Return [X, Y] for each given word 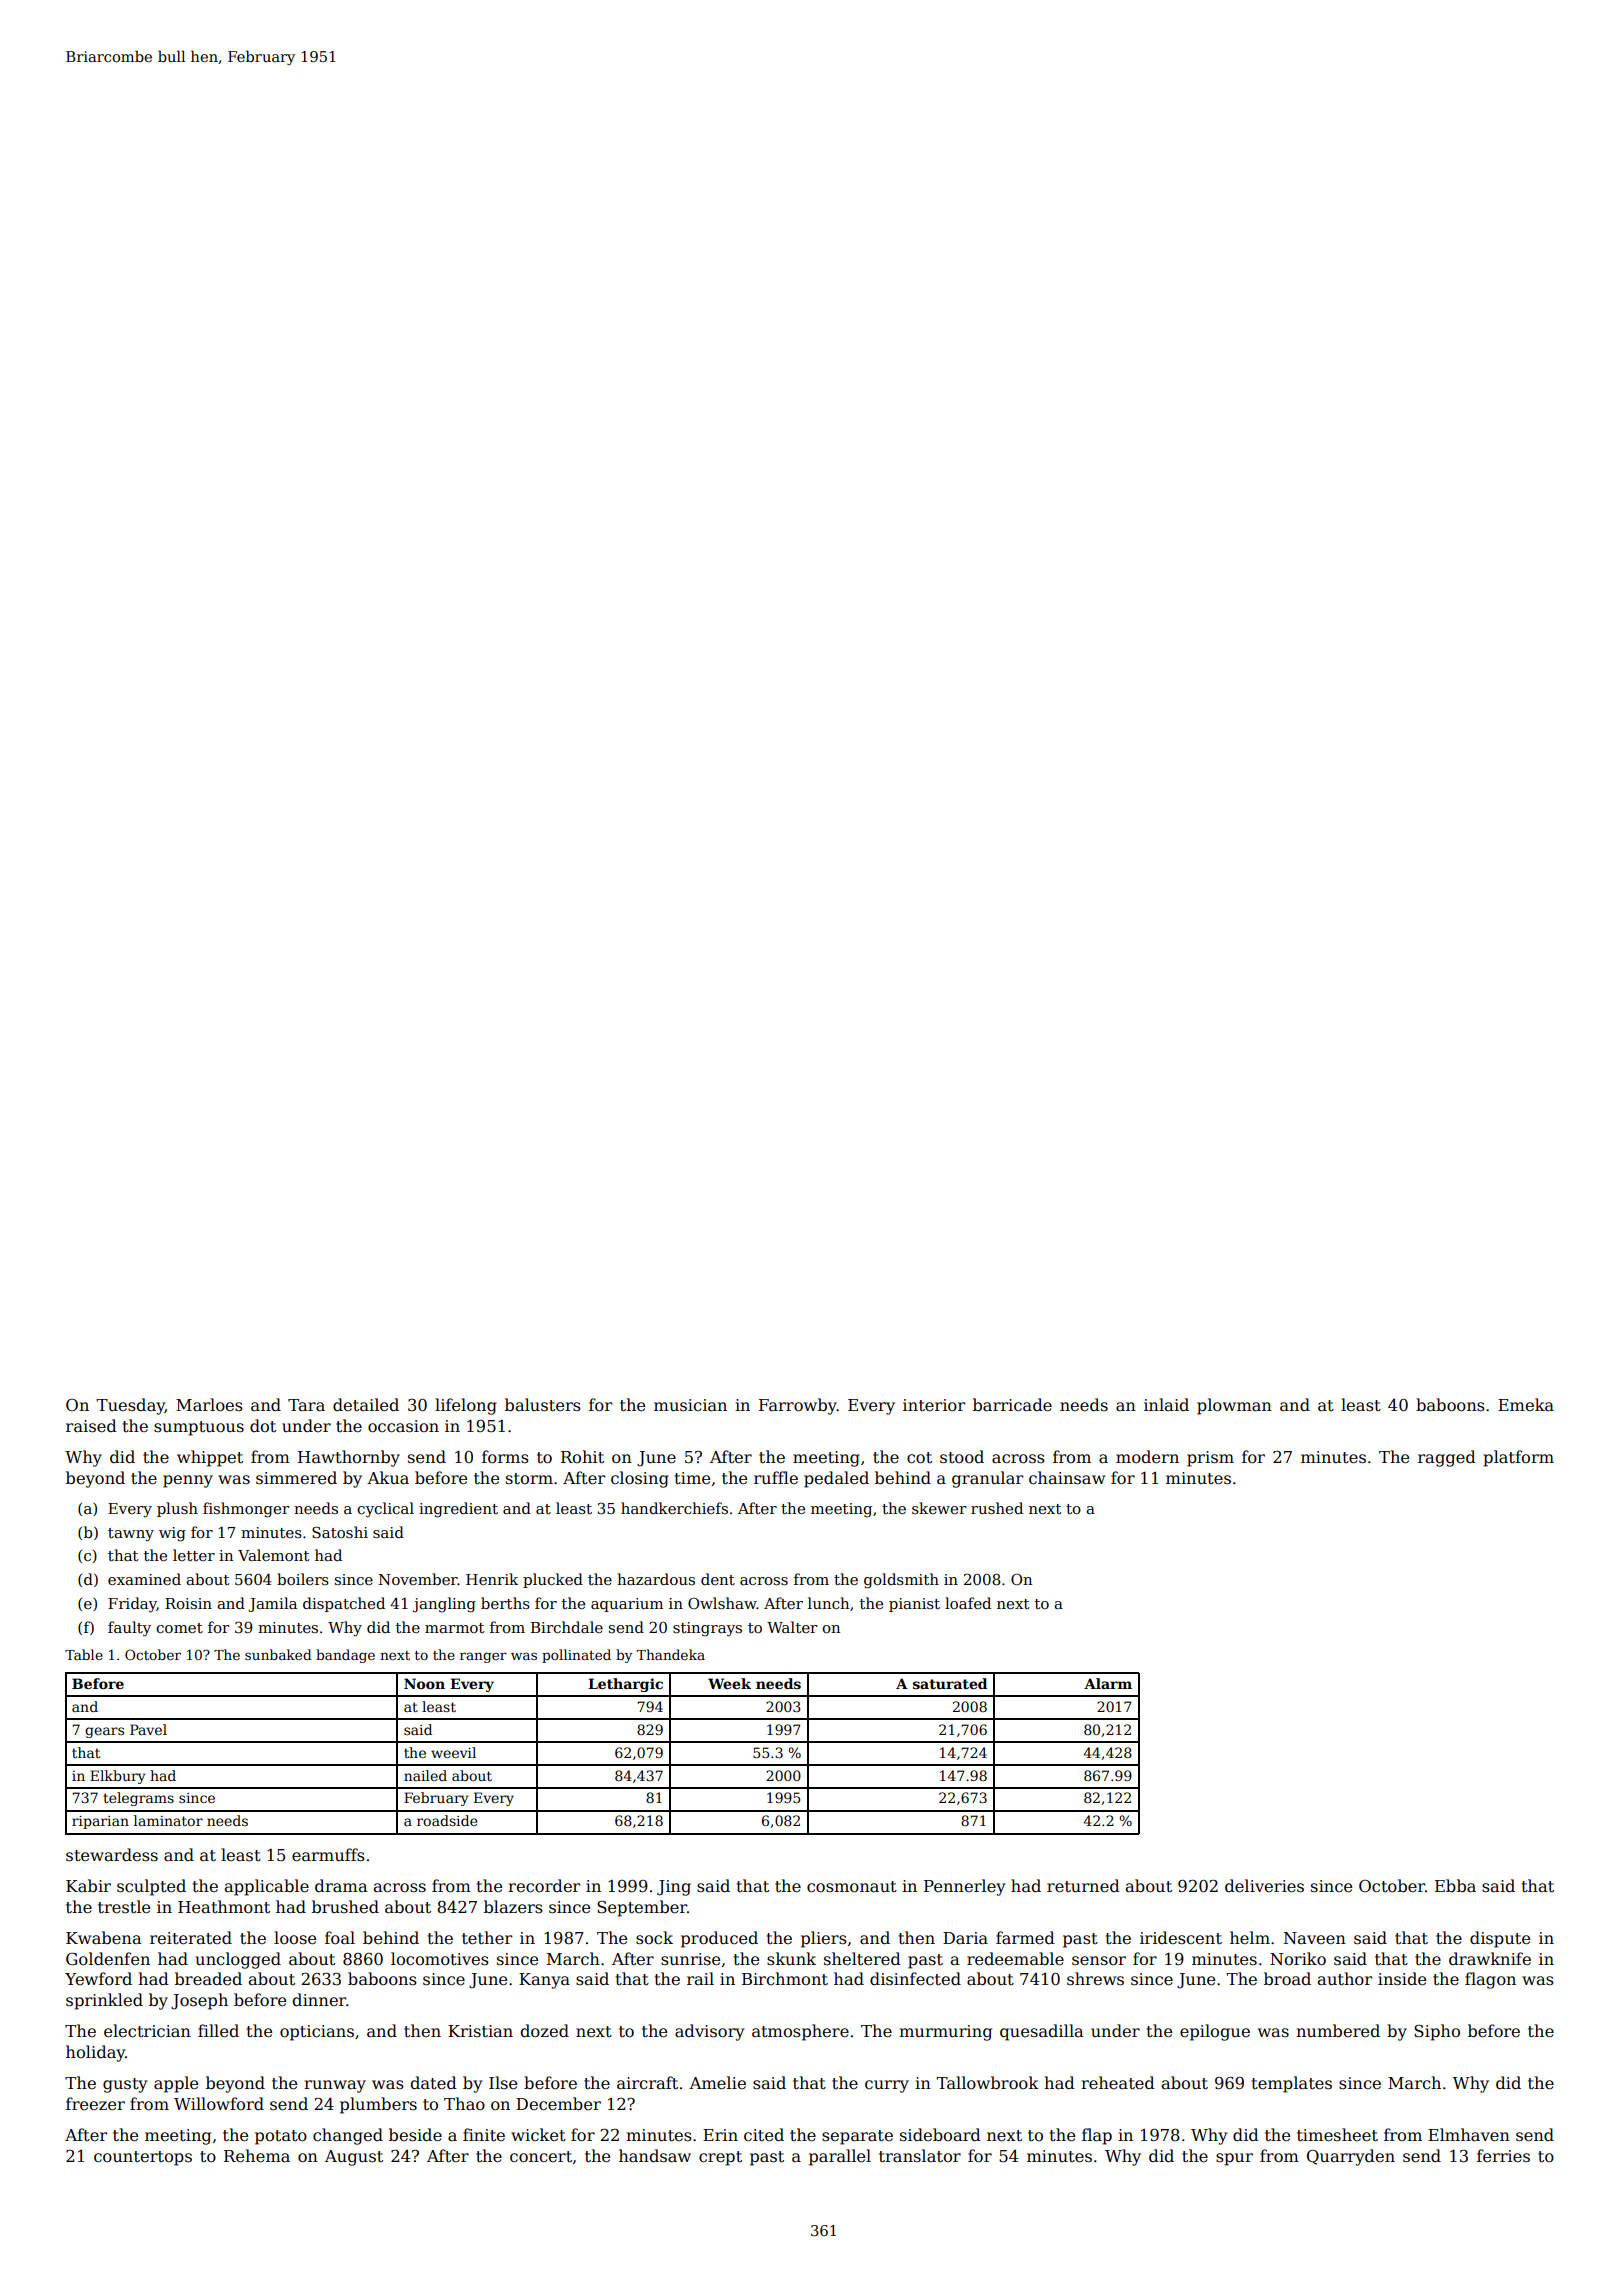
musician [690, 1405]
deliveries [1264, 1886]
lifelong [466, 1406]
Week [729, 1683]
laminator [168, 1820]
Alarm [1108, 1683]
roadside [447, 1820]
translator [920, 2156]
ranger [483, 1657]
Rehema [257, 2156]
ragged [1447, 1458]
